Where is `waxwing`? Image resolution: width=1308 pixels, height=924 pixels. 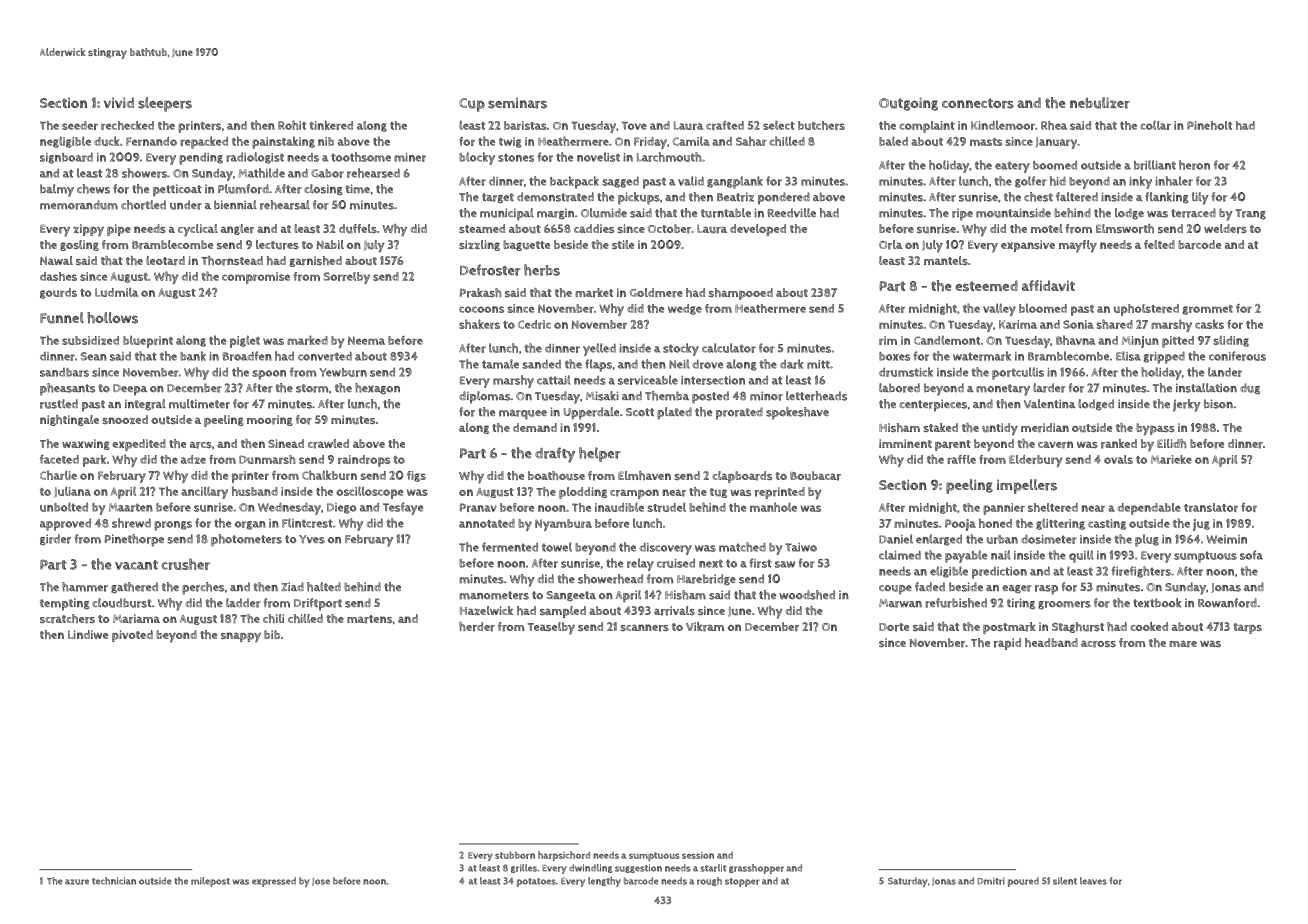
waxwing is located at coordinates (86, 444).
